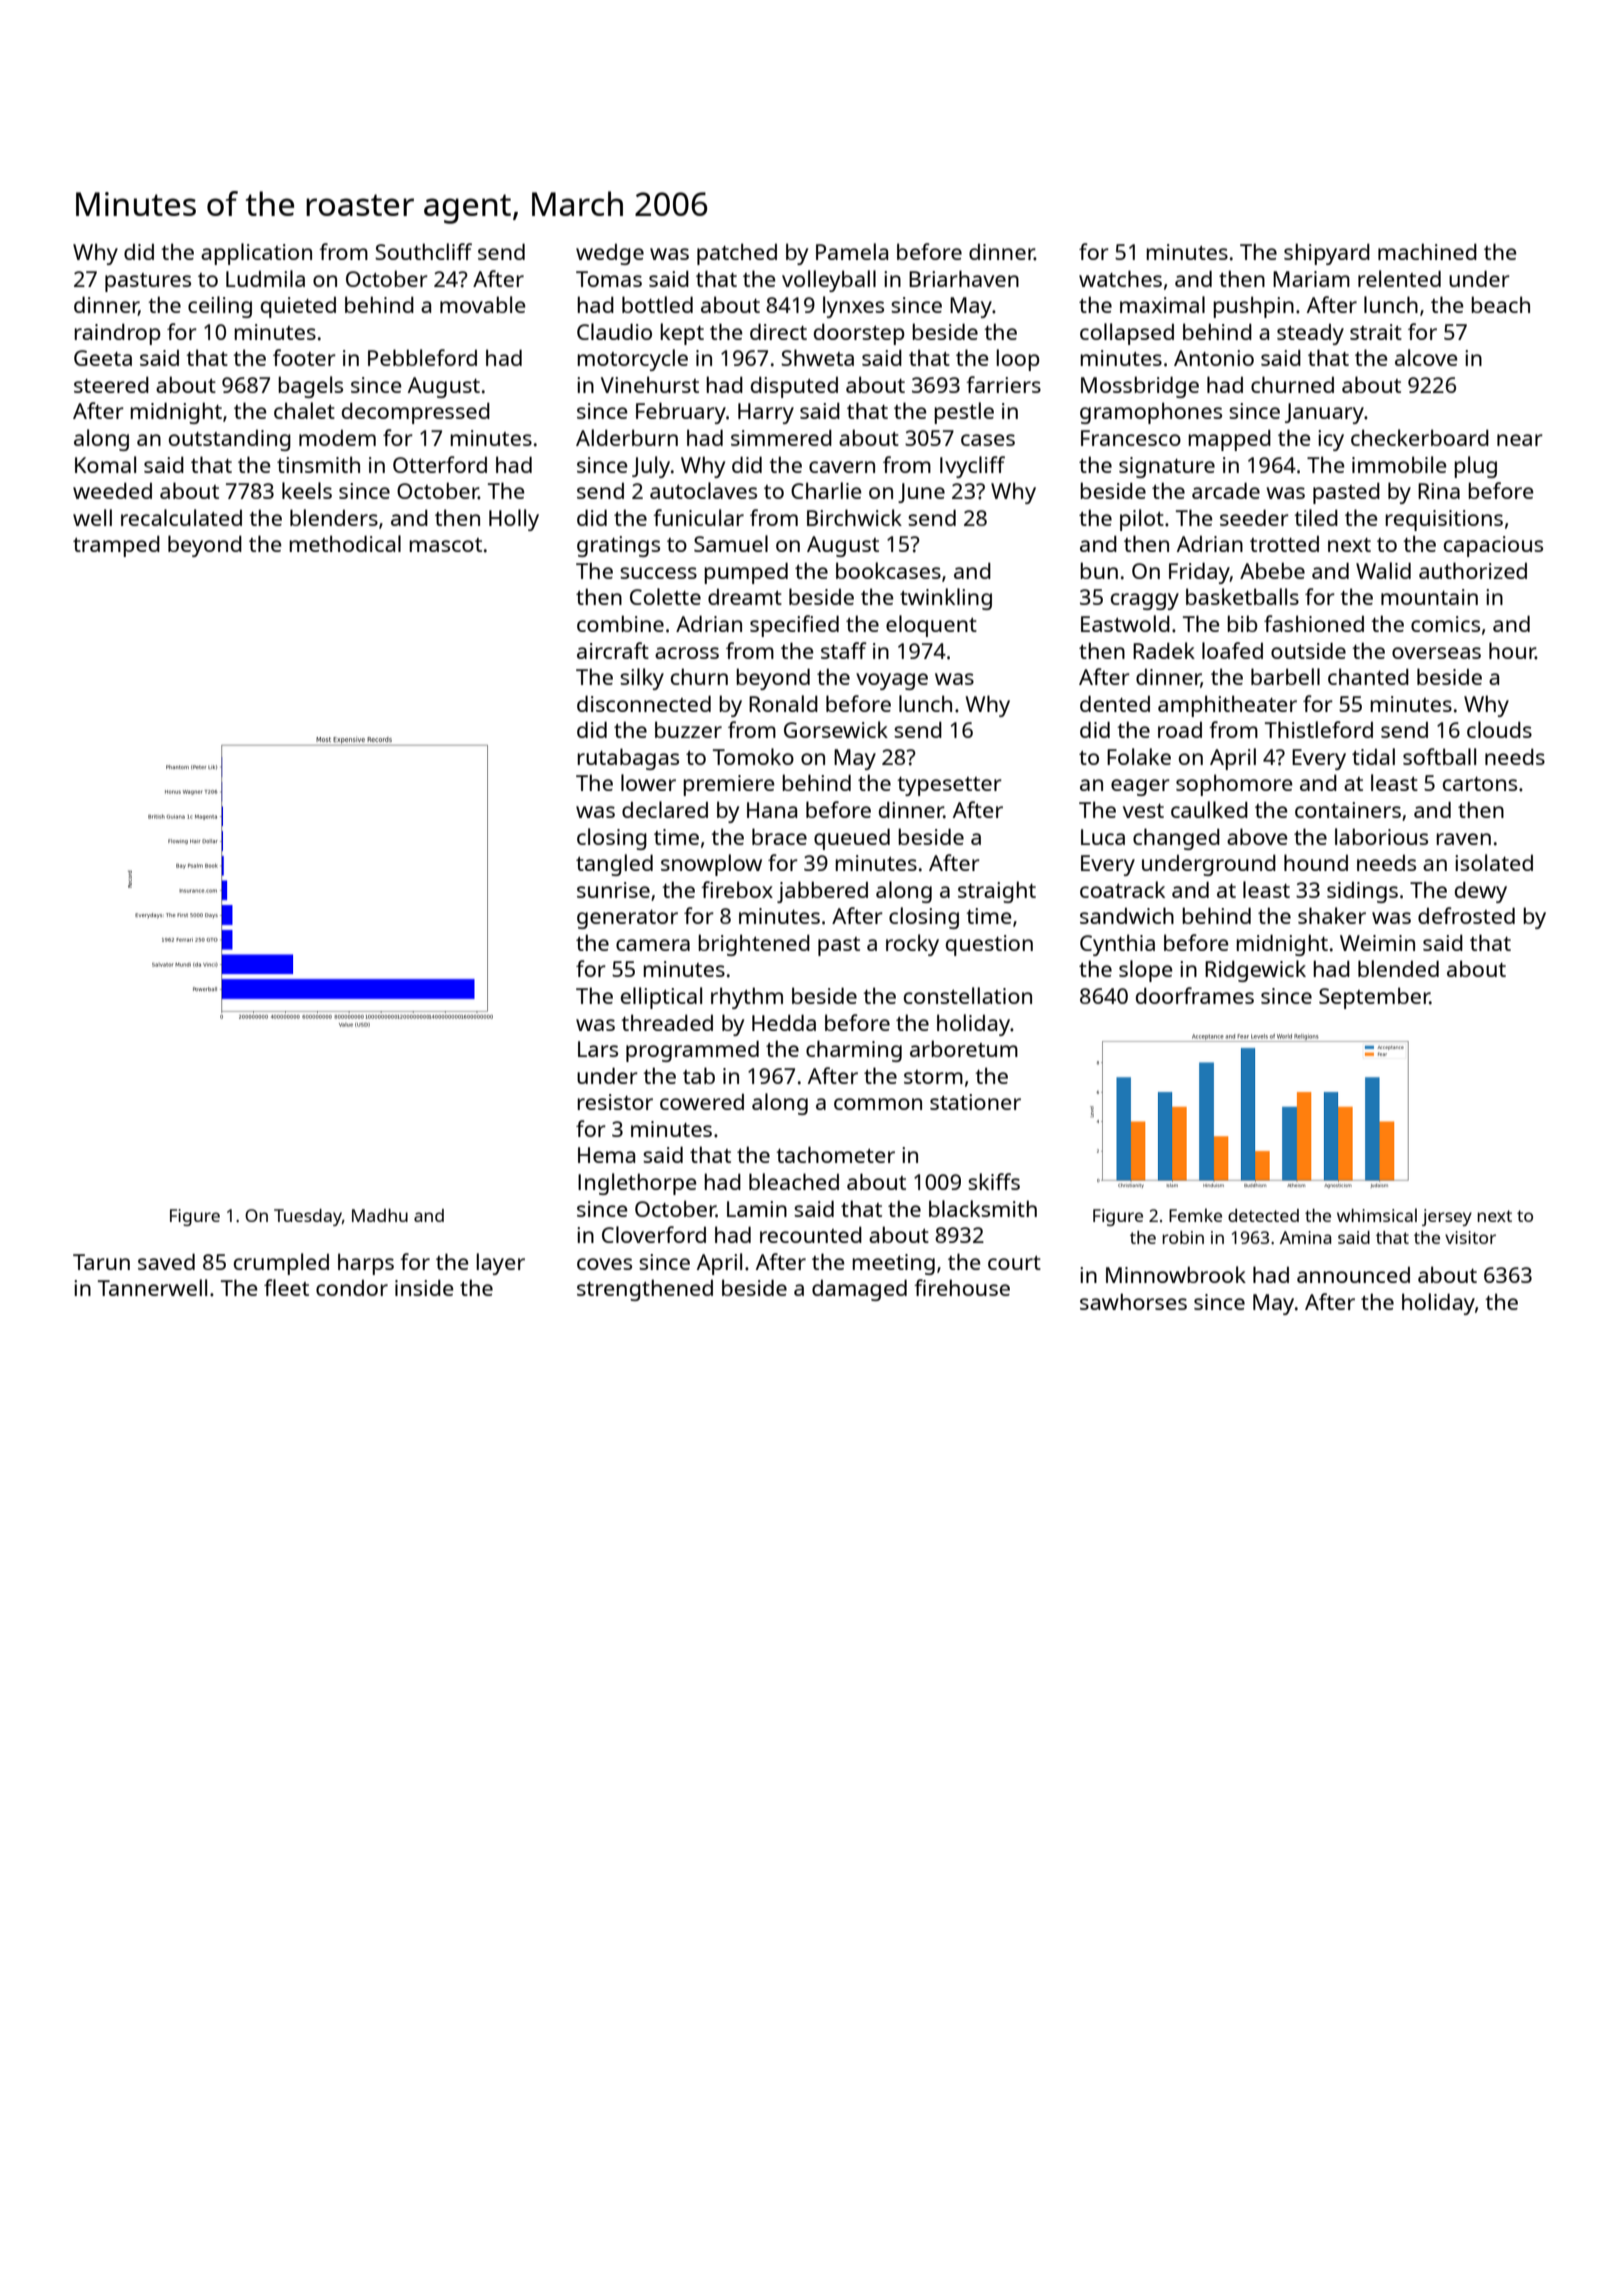 The height and width of the image is (2292, 1620). Describe the element at coordinates (1284, 544) in the image. I see `trotted` at that location.
